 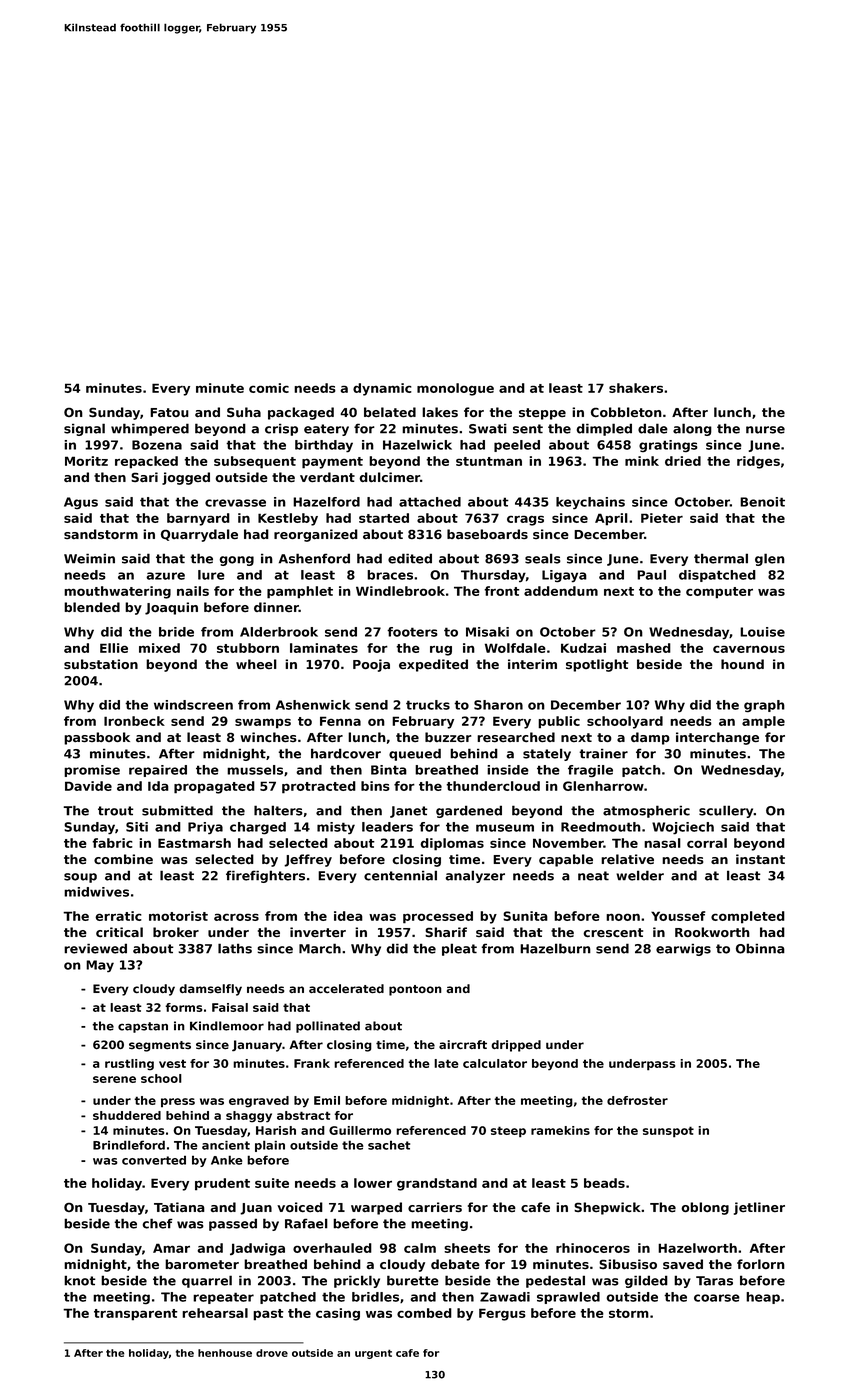 I want to click on dried, so click(x=683, y=461).
